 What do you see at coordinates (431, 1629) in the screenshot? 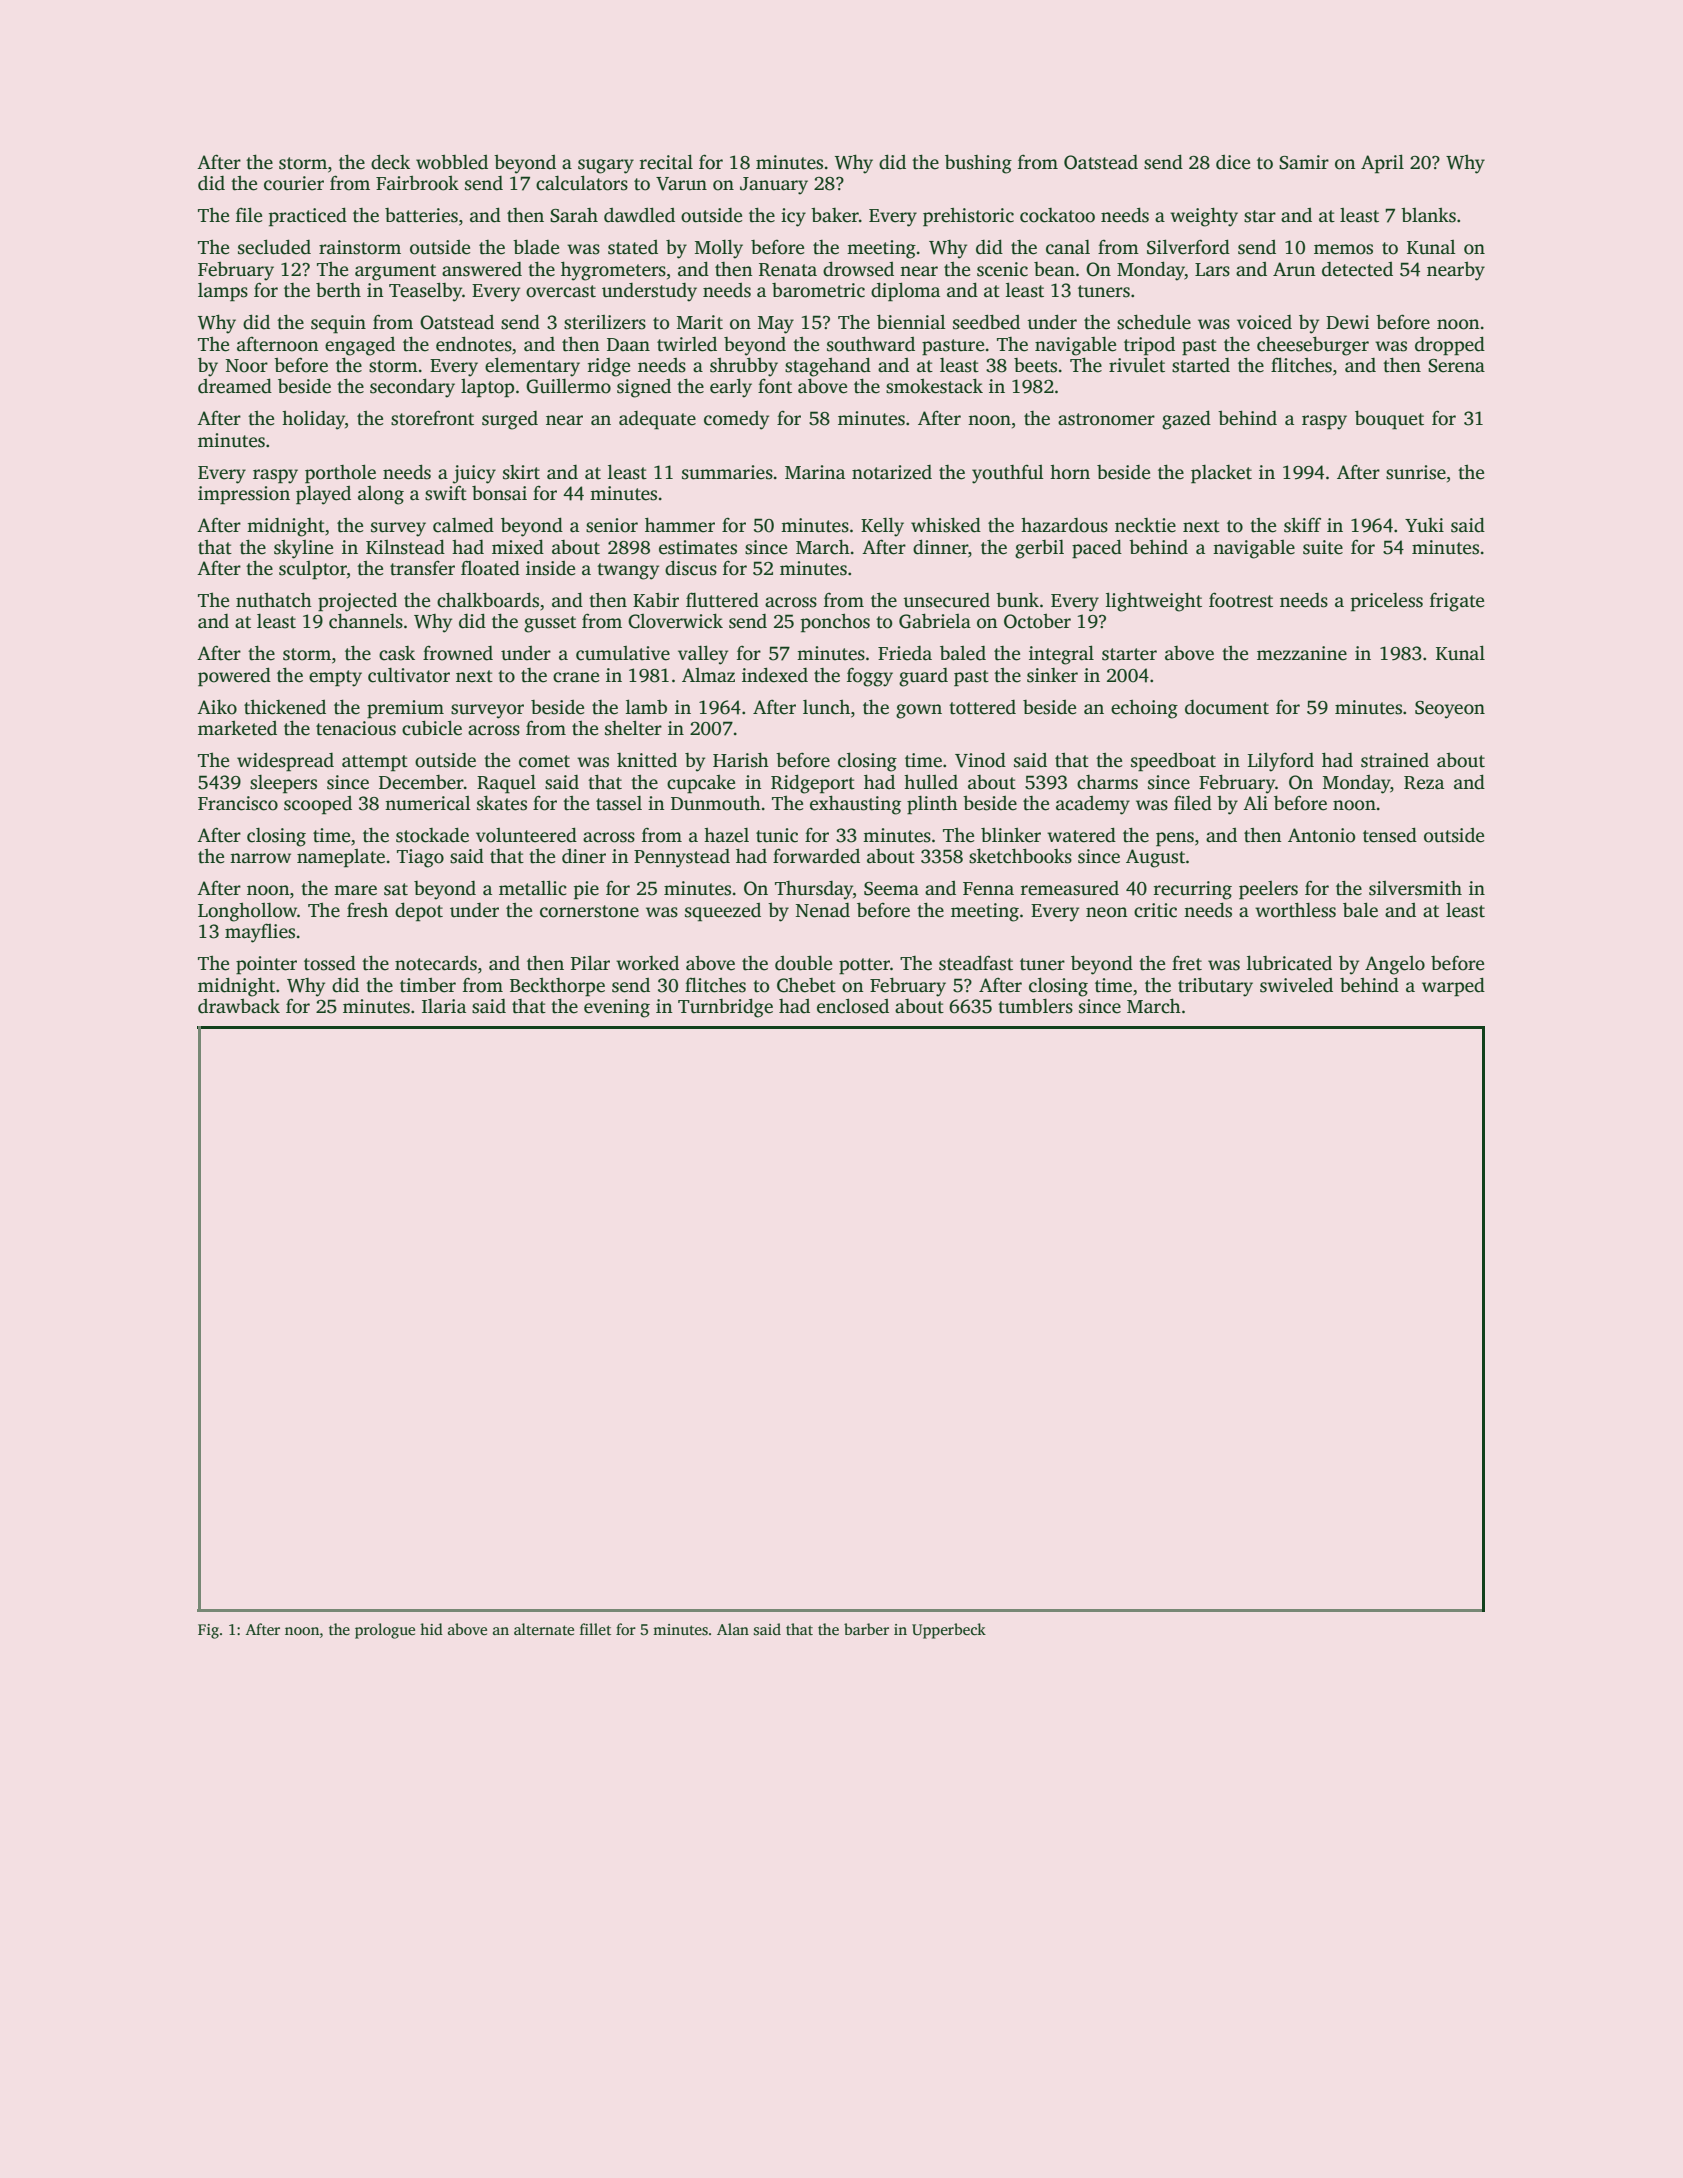
I see `hid` at bounding box center [431, 1629].
